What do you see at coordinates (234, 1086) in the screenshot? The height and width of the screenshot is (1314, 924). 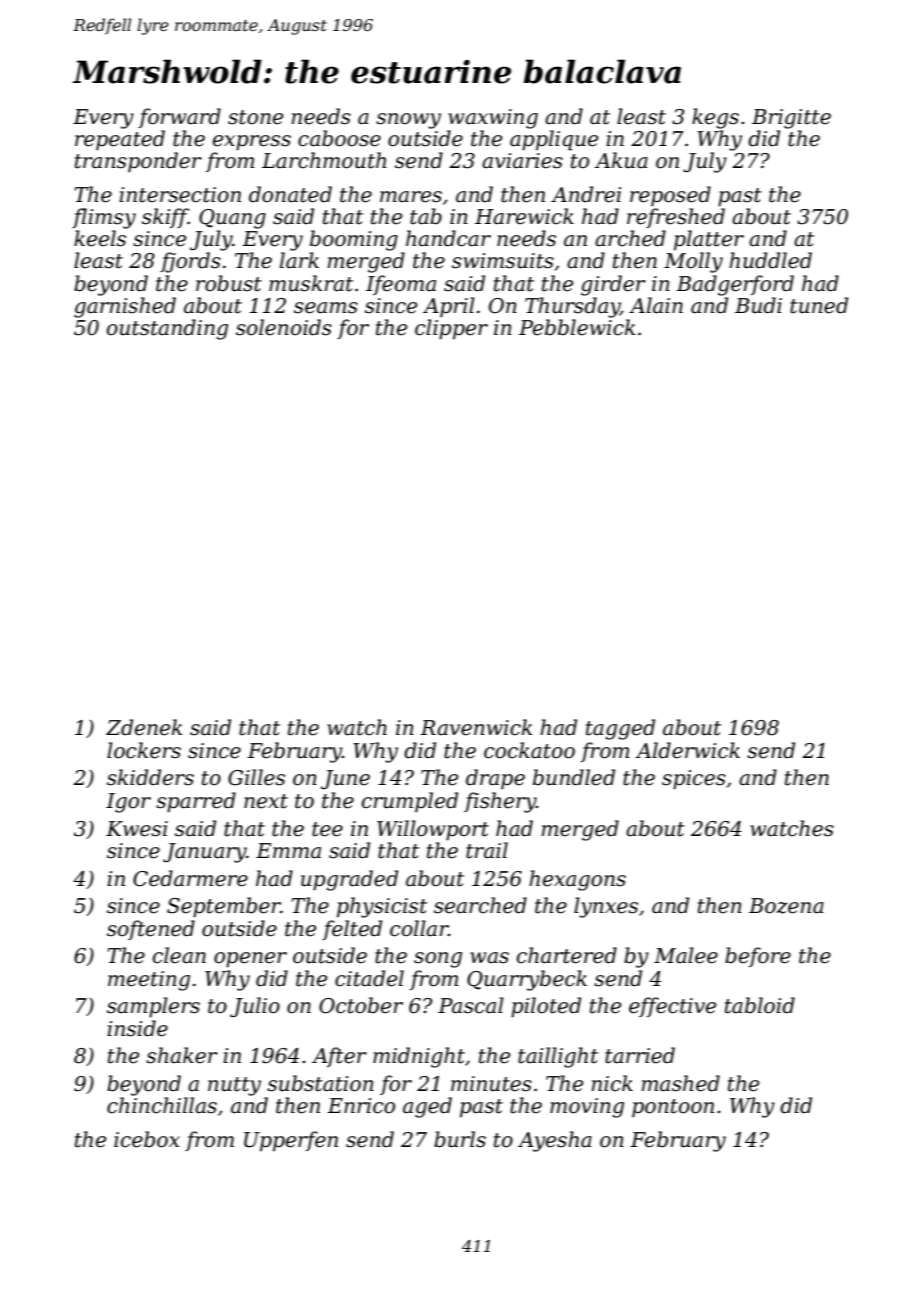 I see `nutty` at bounding box center [234, 1086].
